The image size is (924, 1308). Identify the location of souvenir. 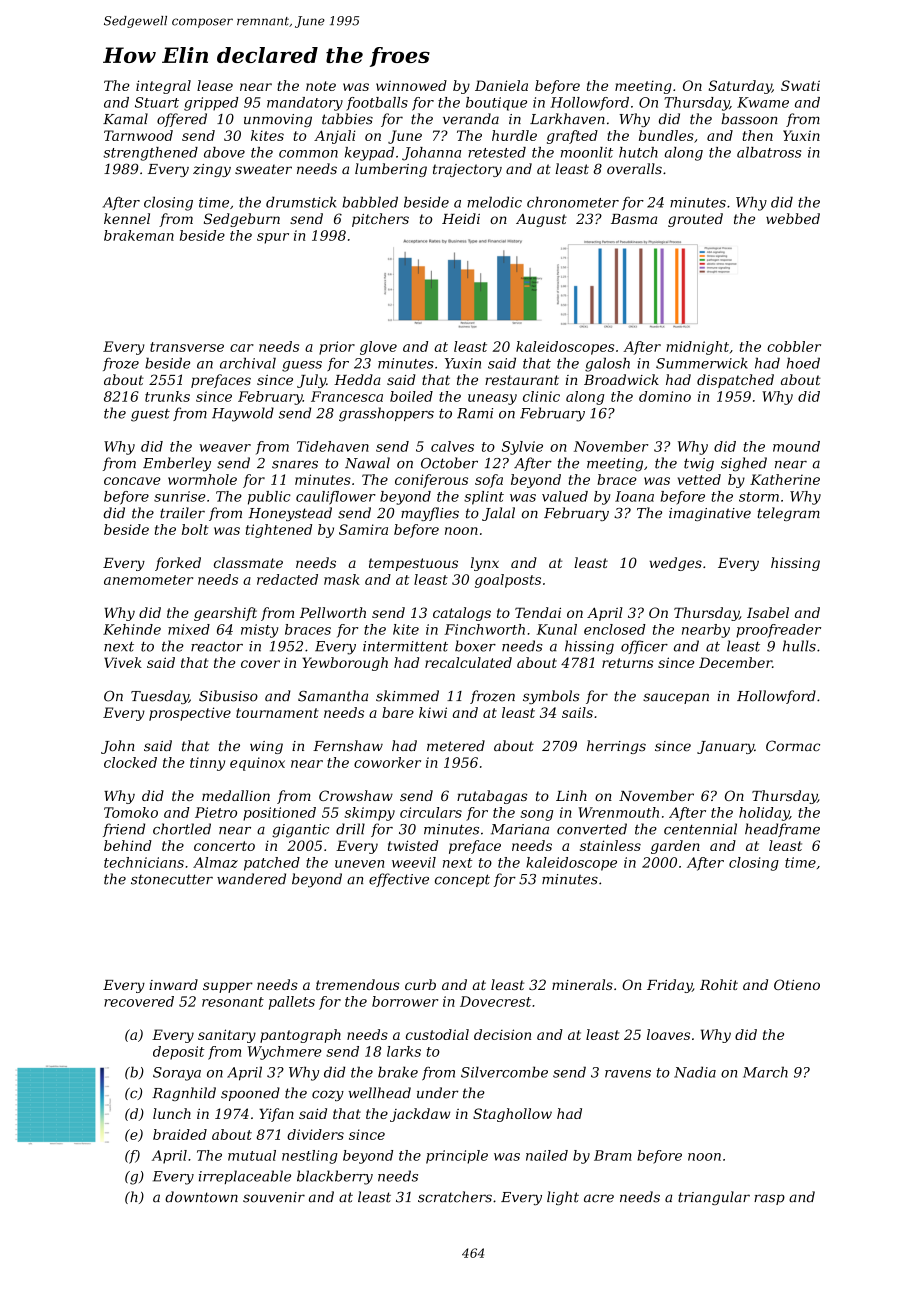
(274, 1197).
